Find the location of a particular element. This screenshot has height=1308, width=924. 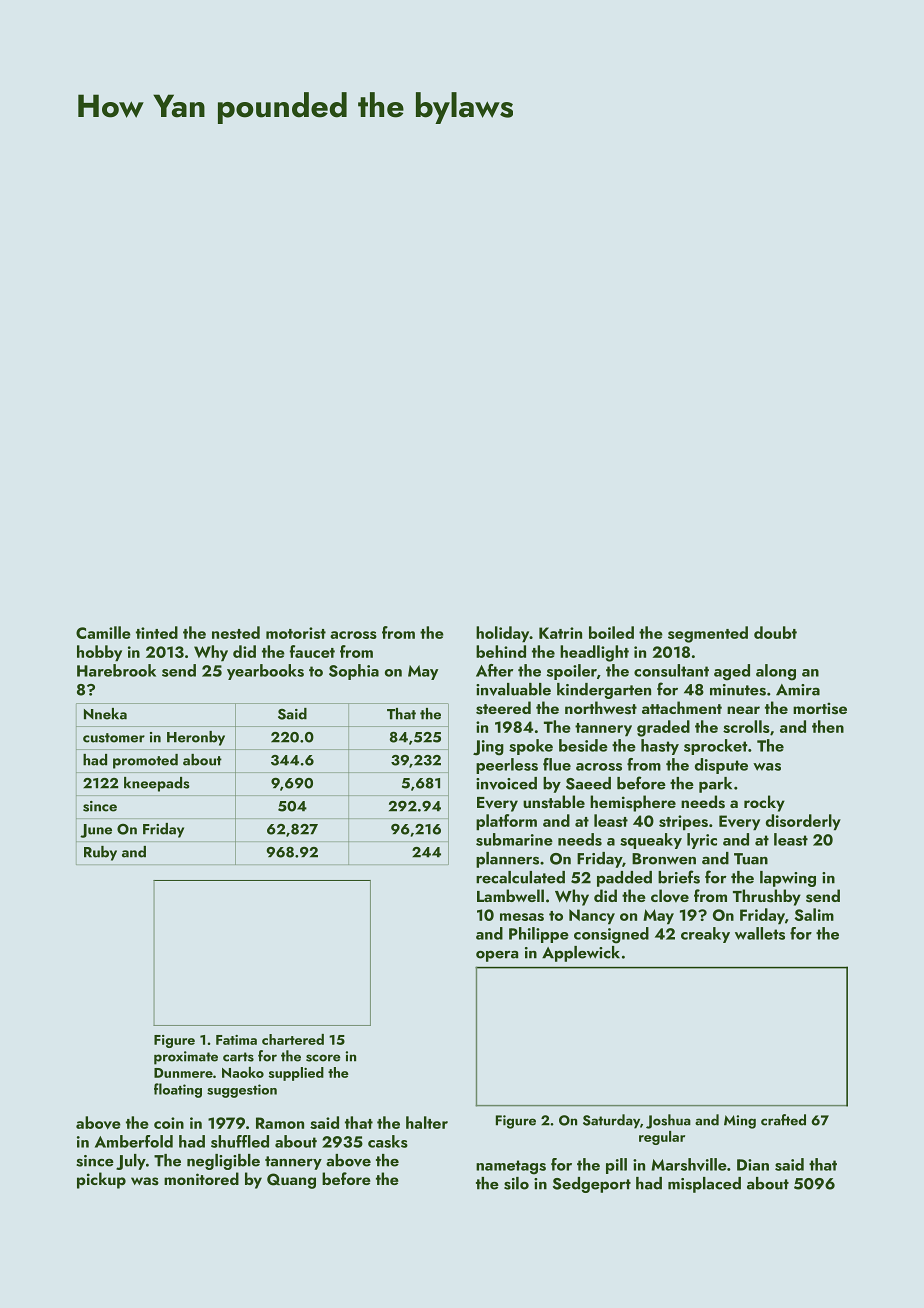

creaky is located at coordinates (705, 935).
